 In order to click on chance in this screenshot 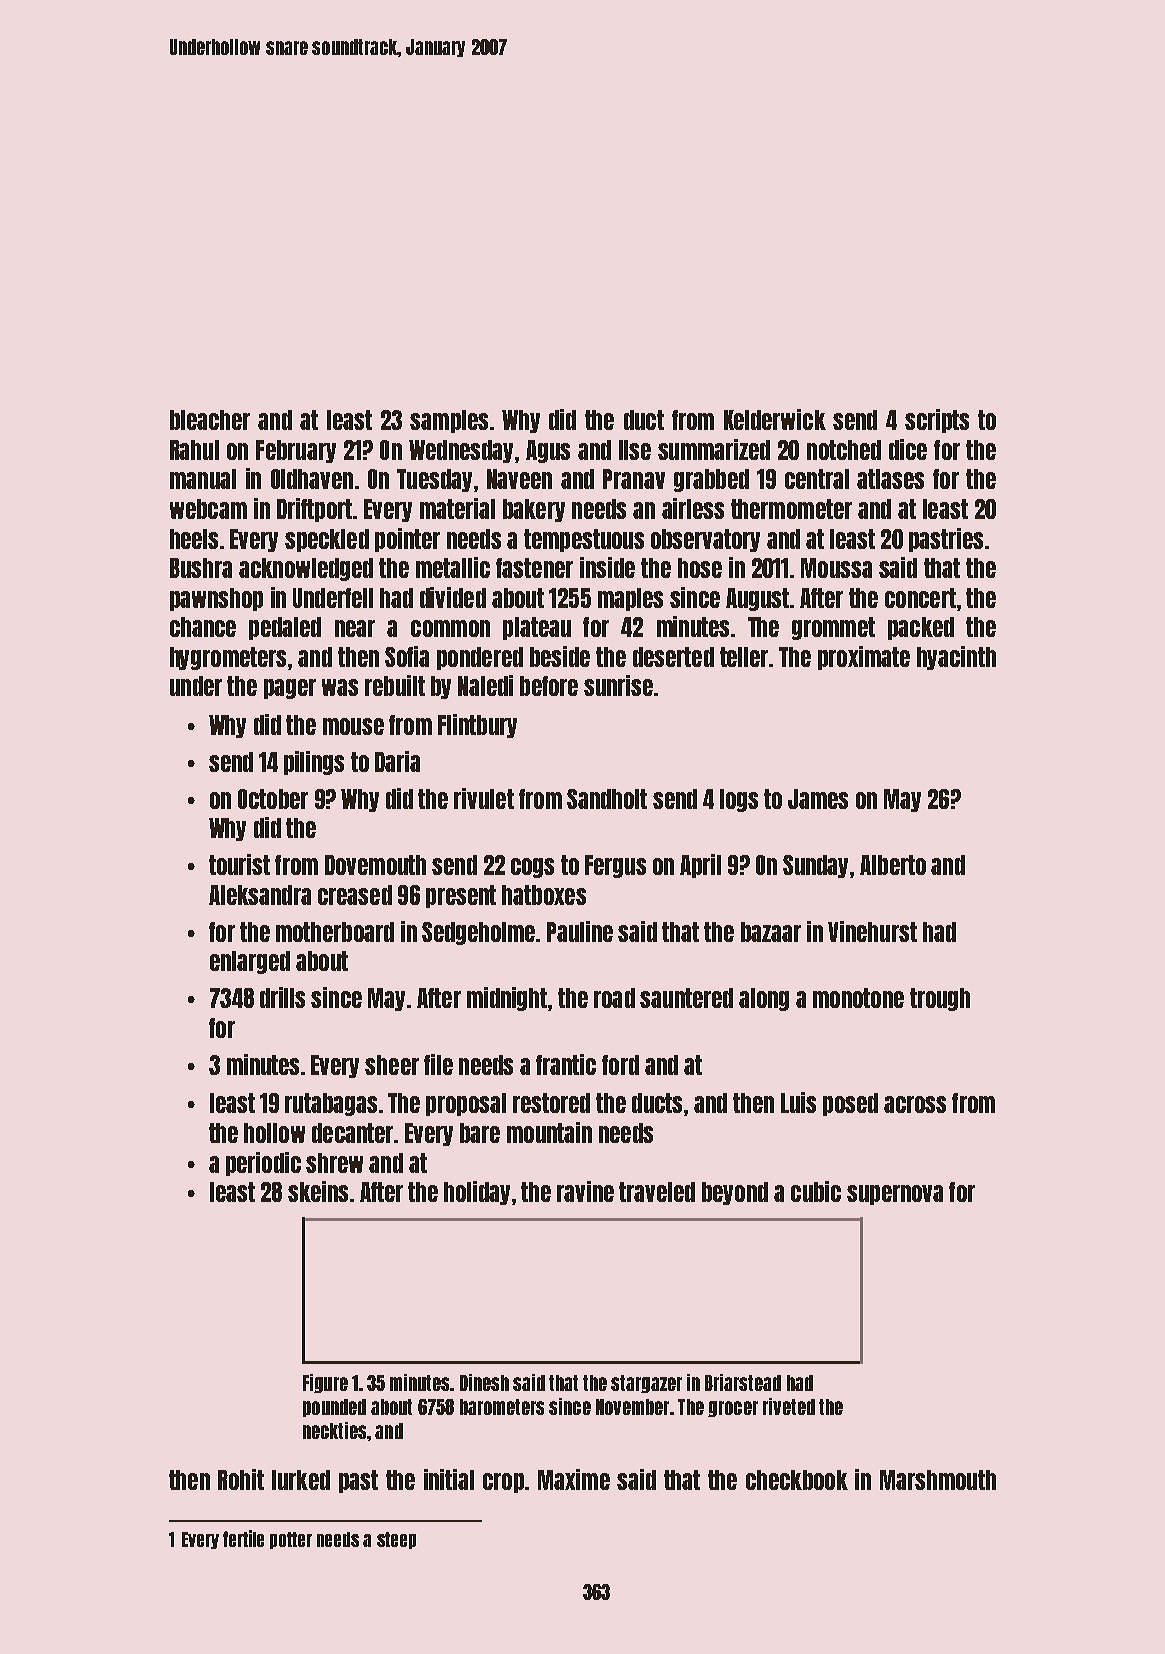, I will do `click(203, 627)`.
